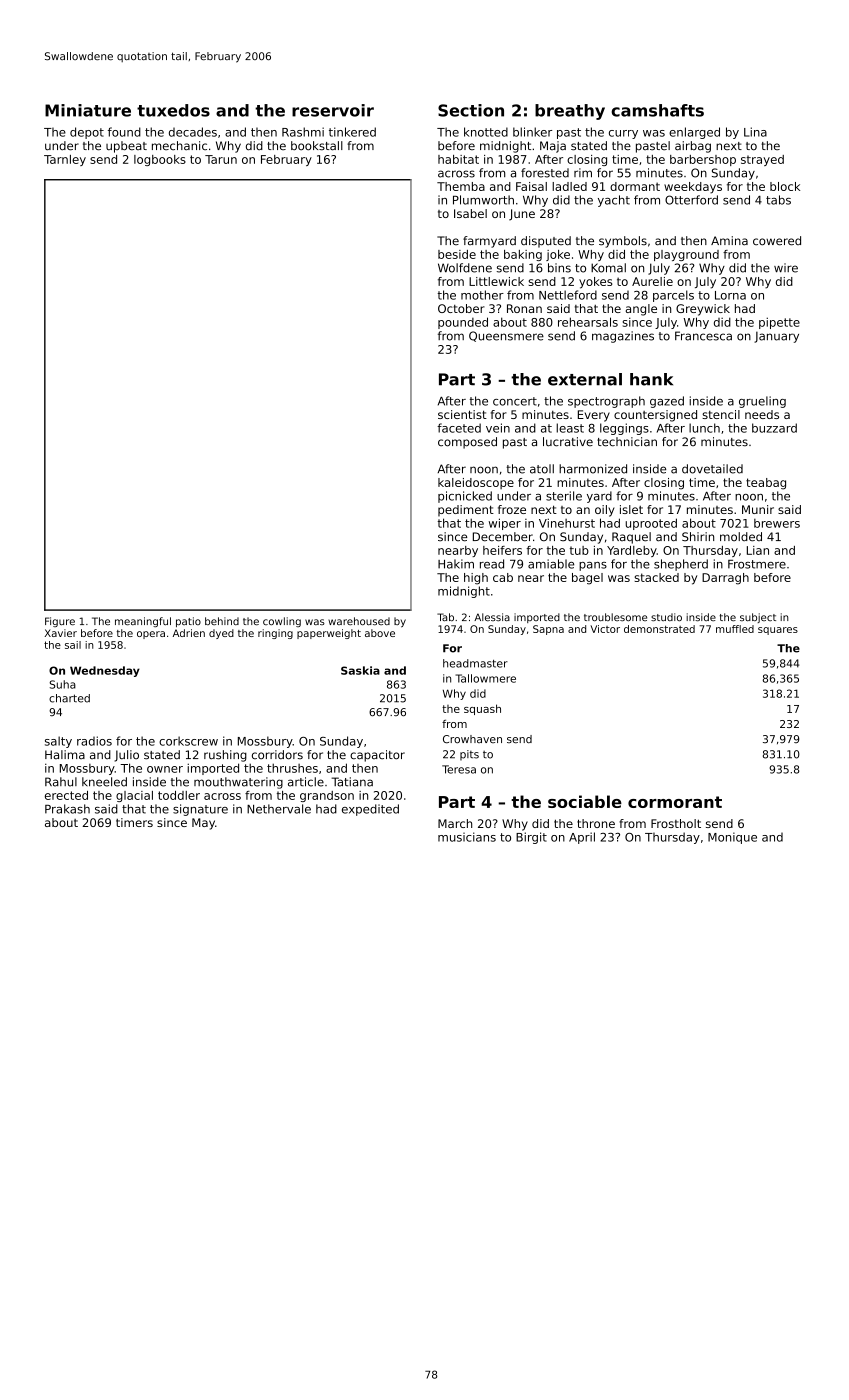  Describe the element at coordinates (462, 414) in the screenshot. I see `scientist` at that location.
